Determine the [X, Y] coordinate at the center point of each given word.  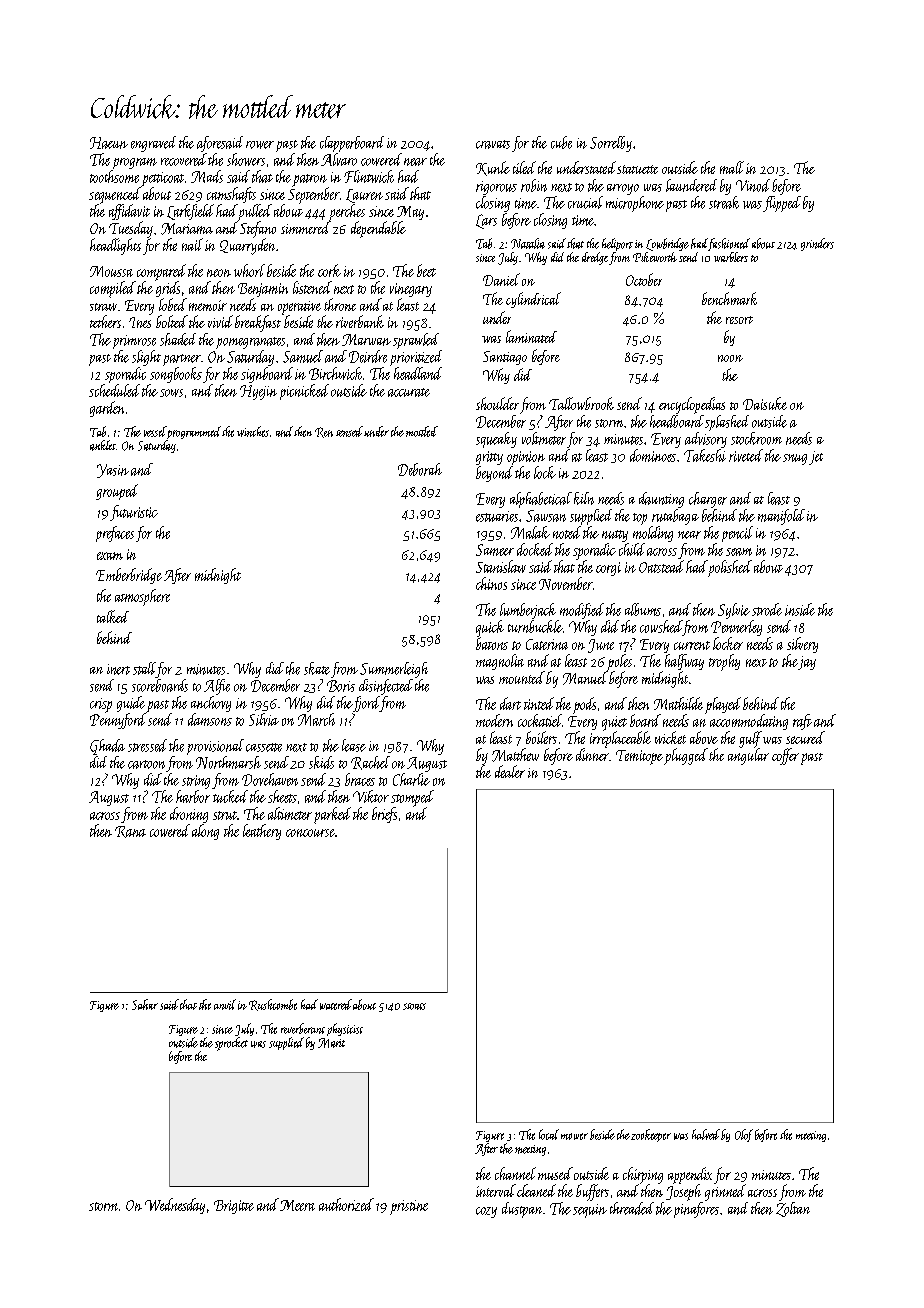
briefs [384, 815]
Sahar [145, 1004]
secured [805, 737]
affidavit [129, 212]
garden [107, 409]
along [205, 832]
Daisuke [765, 403]
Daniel [501, 279]
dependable [378, 229]
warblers [731, 257]
